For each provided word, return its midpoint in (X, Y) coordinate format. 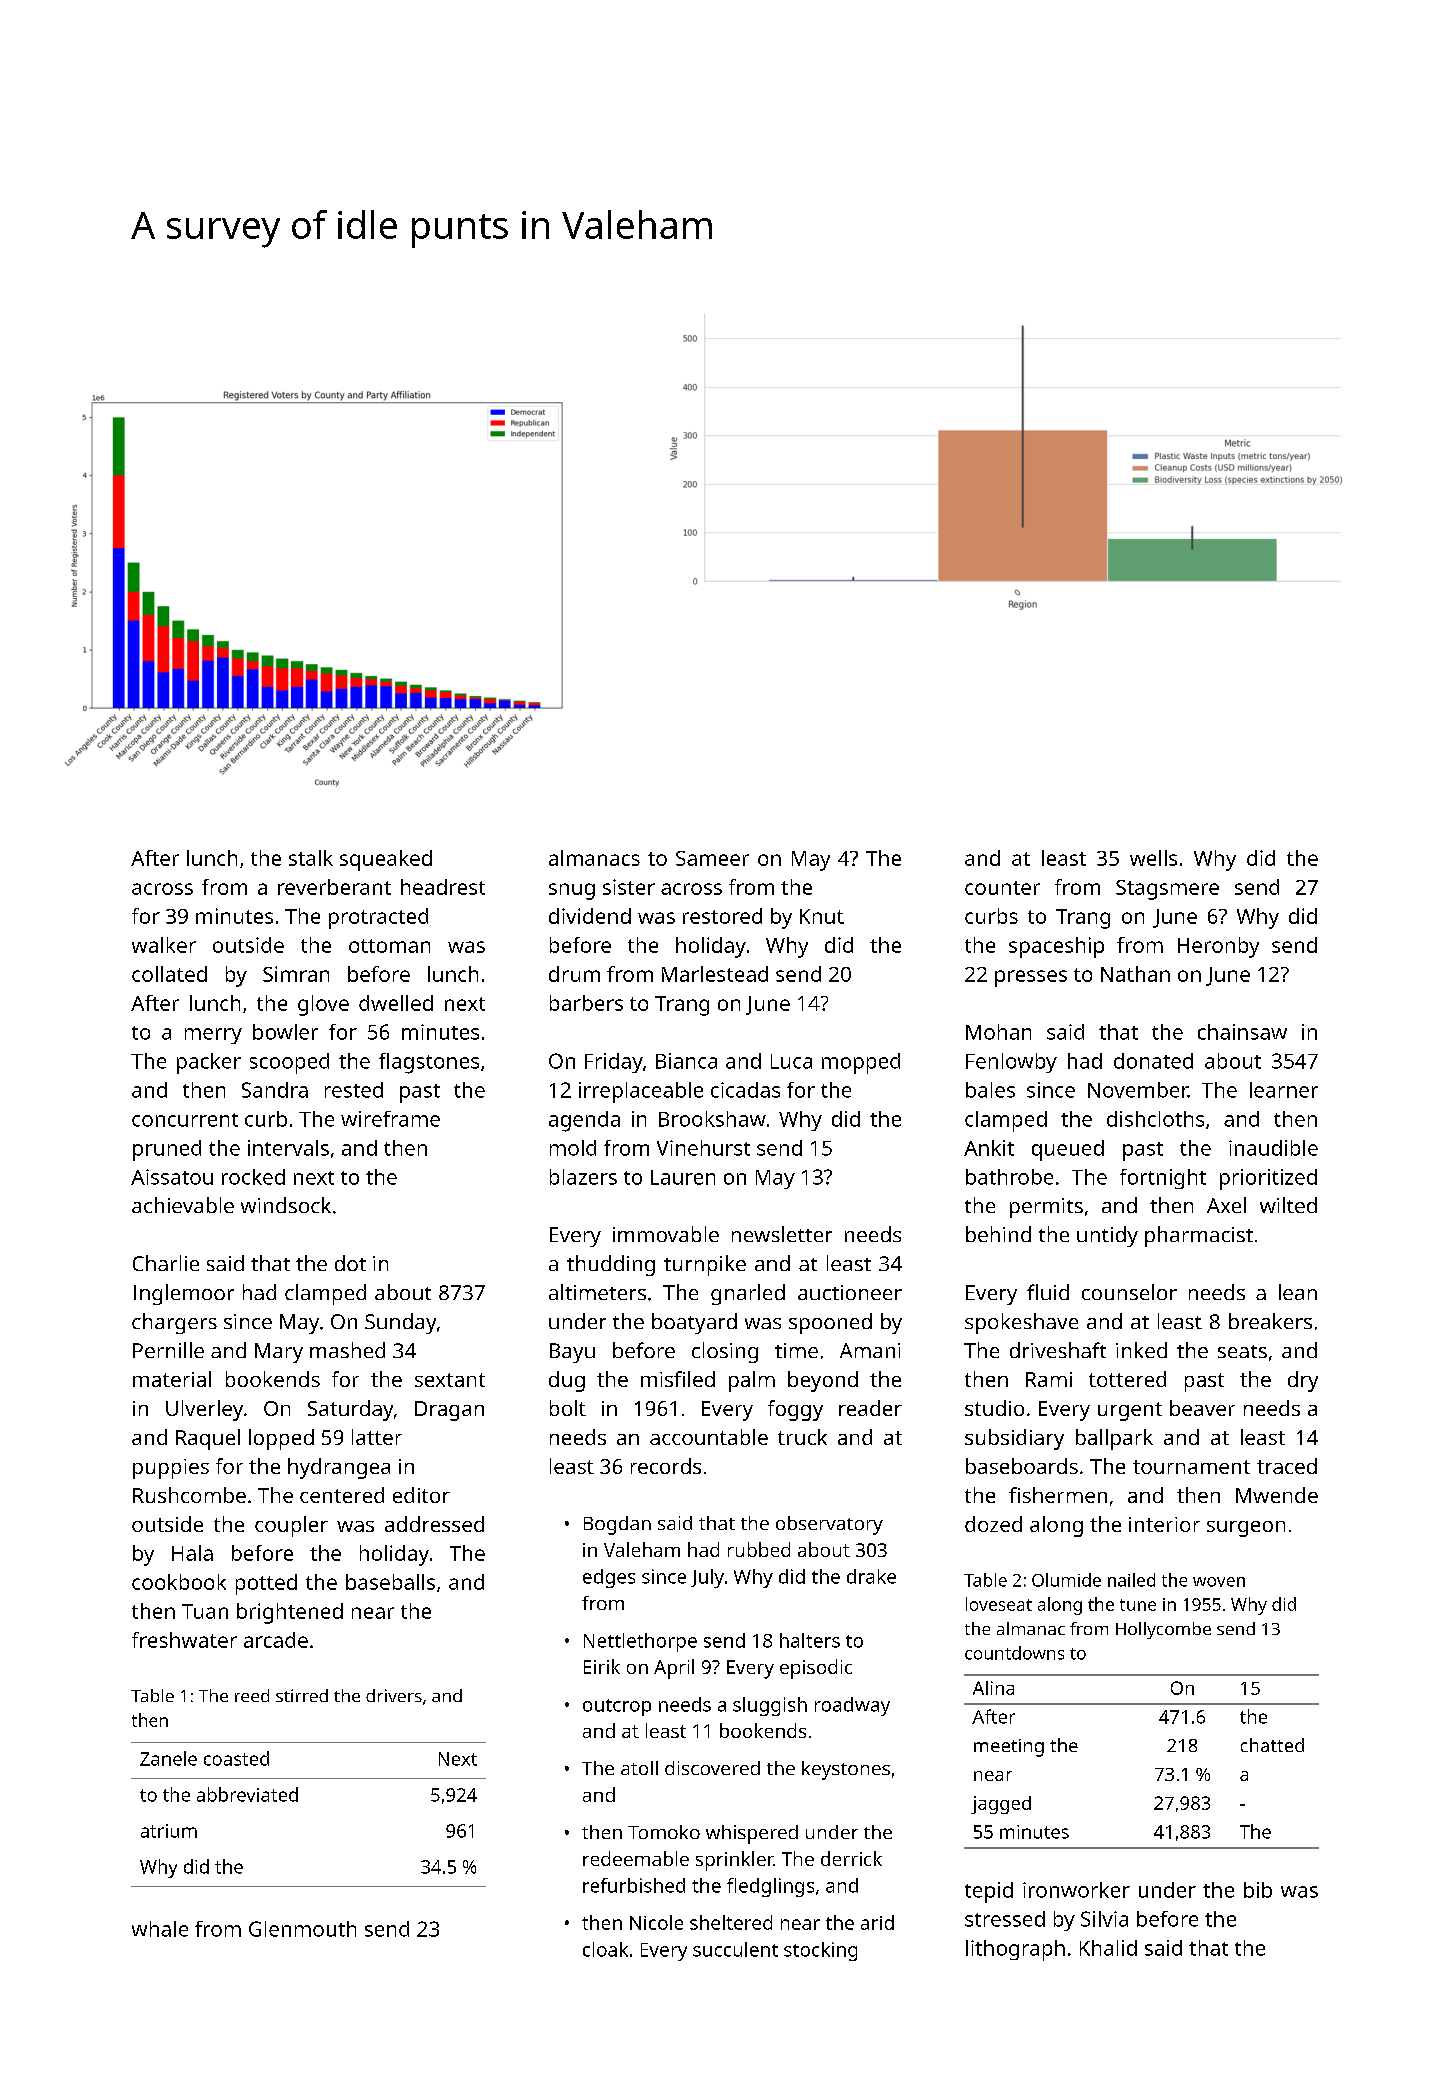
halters (810, 1640)
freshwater (184, 1640)
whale (160, 1929)
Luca (791, 1061)
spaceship (1056, 947)
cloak (605, 1949)
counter (1002, 888)
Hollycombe (1163, 1630)
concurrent (185, 1120)
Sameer (712, 858)
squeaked (386, 860)
